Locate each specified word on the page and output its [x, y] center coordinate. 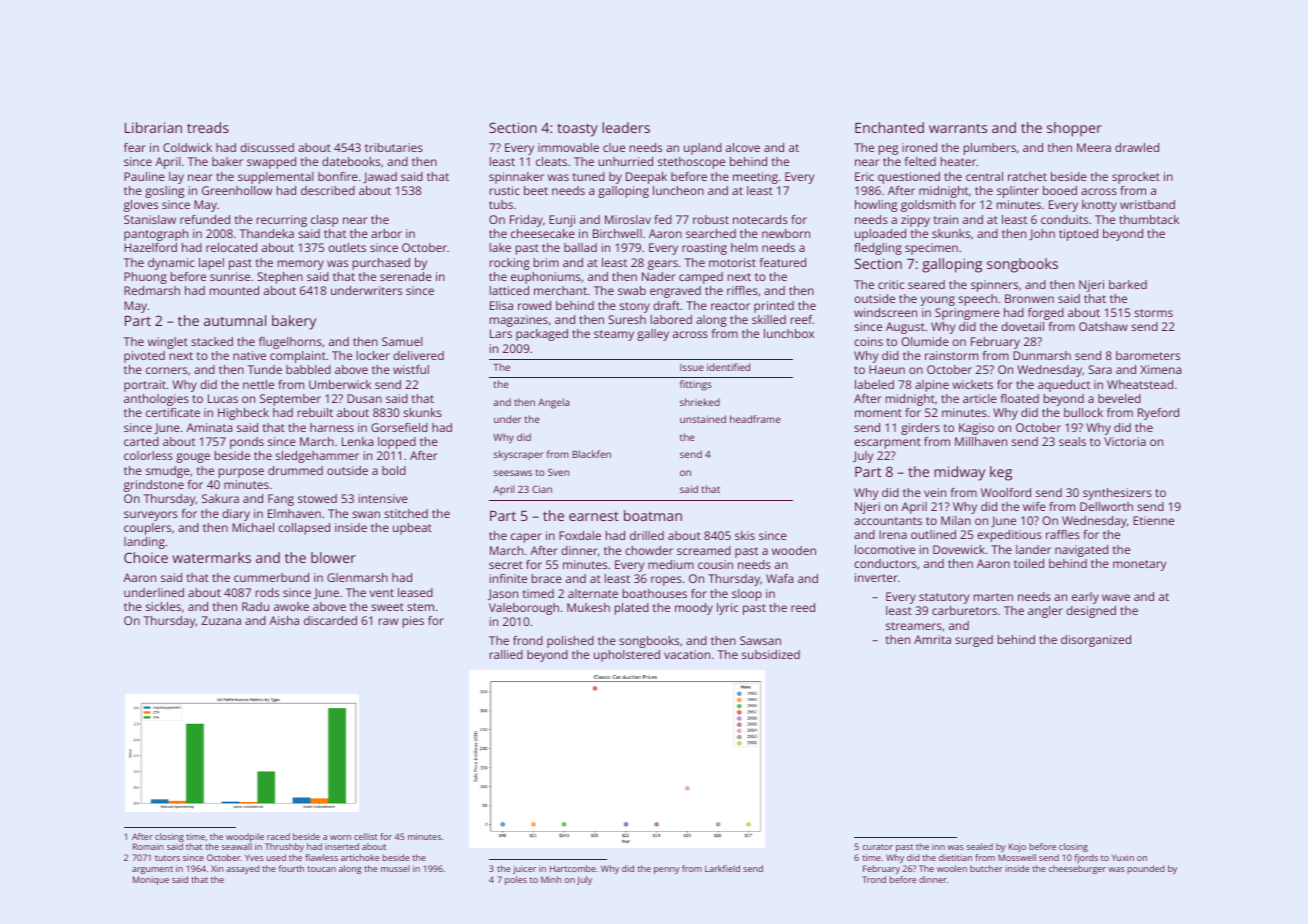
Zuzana [221, 620]
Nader [658, 276]
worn [340, 837]
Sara [1100, 369]
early [1085, 598]
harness [332, 427]
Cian [542, 489]
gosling [164, 192]
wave [1116, 597]
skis [745, 535]
